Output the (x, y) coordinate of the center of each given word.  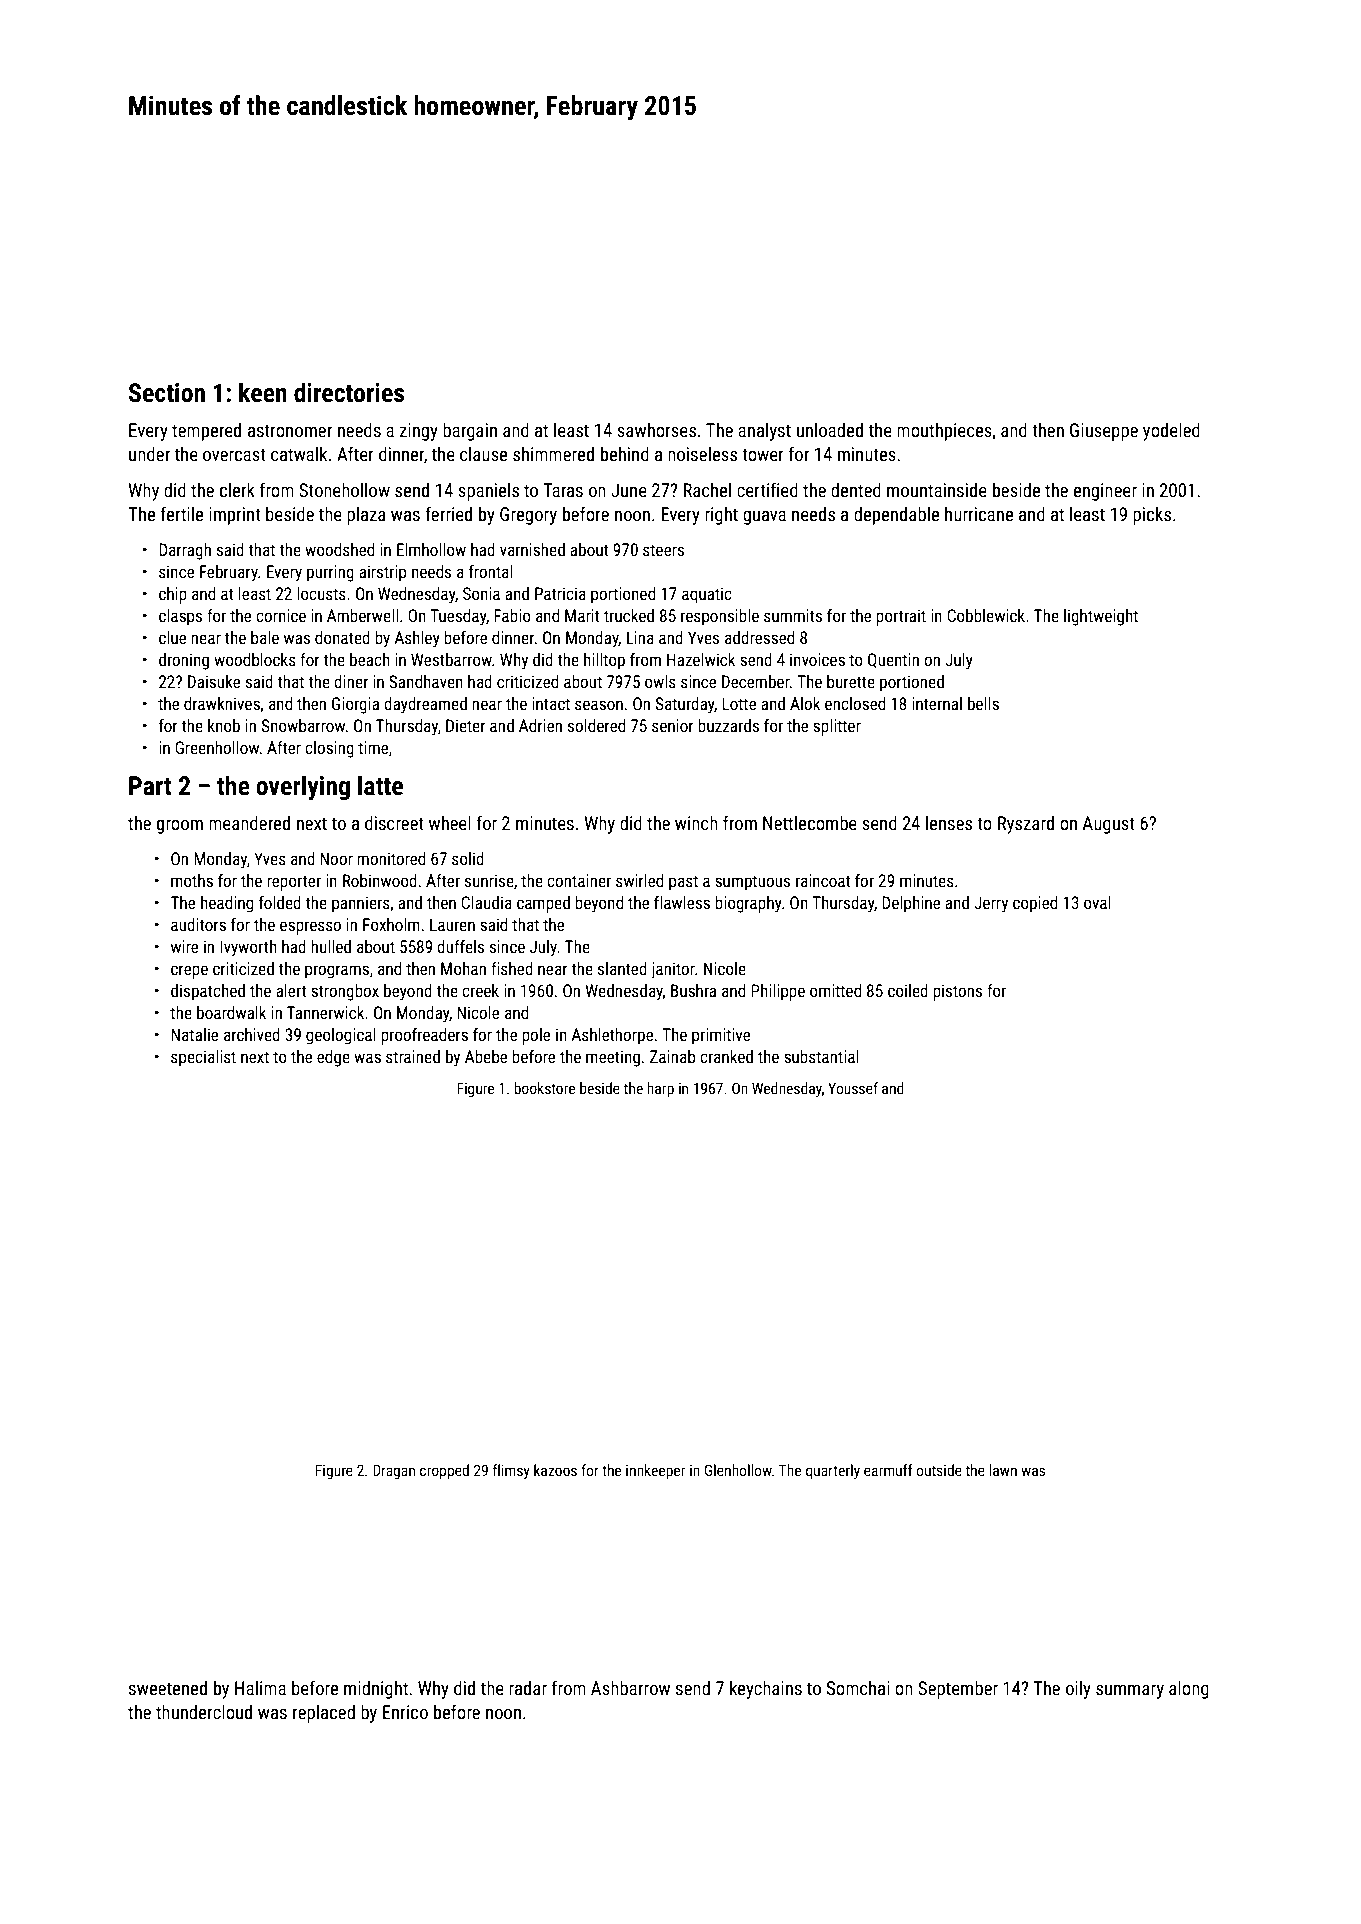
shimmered (553, 454)
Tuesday (458, 617)
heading (227, 904)
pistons (957, 992)
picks (1152, 516)
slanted (622, 968)
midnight (376, 1690)
